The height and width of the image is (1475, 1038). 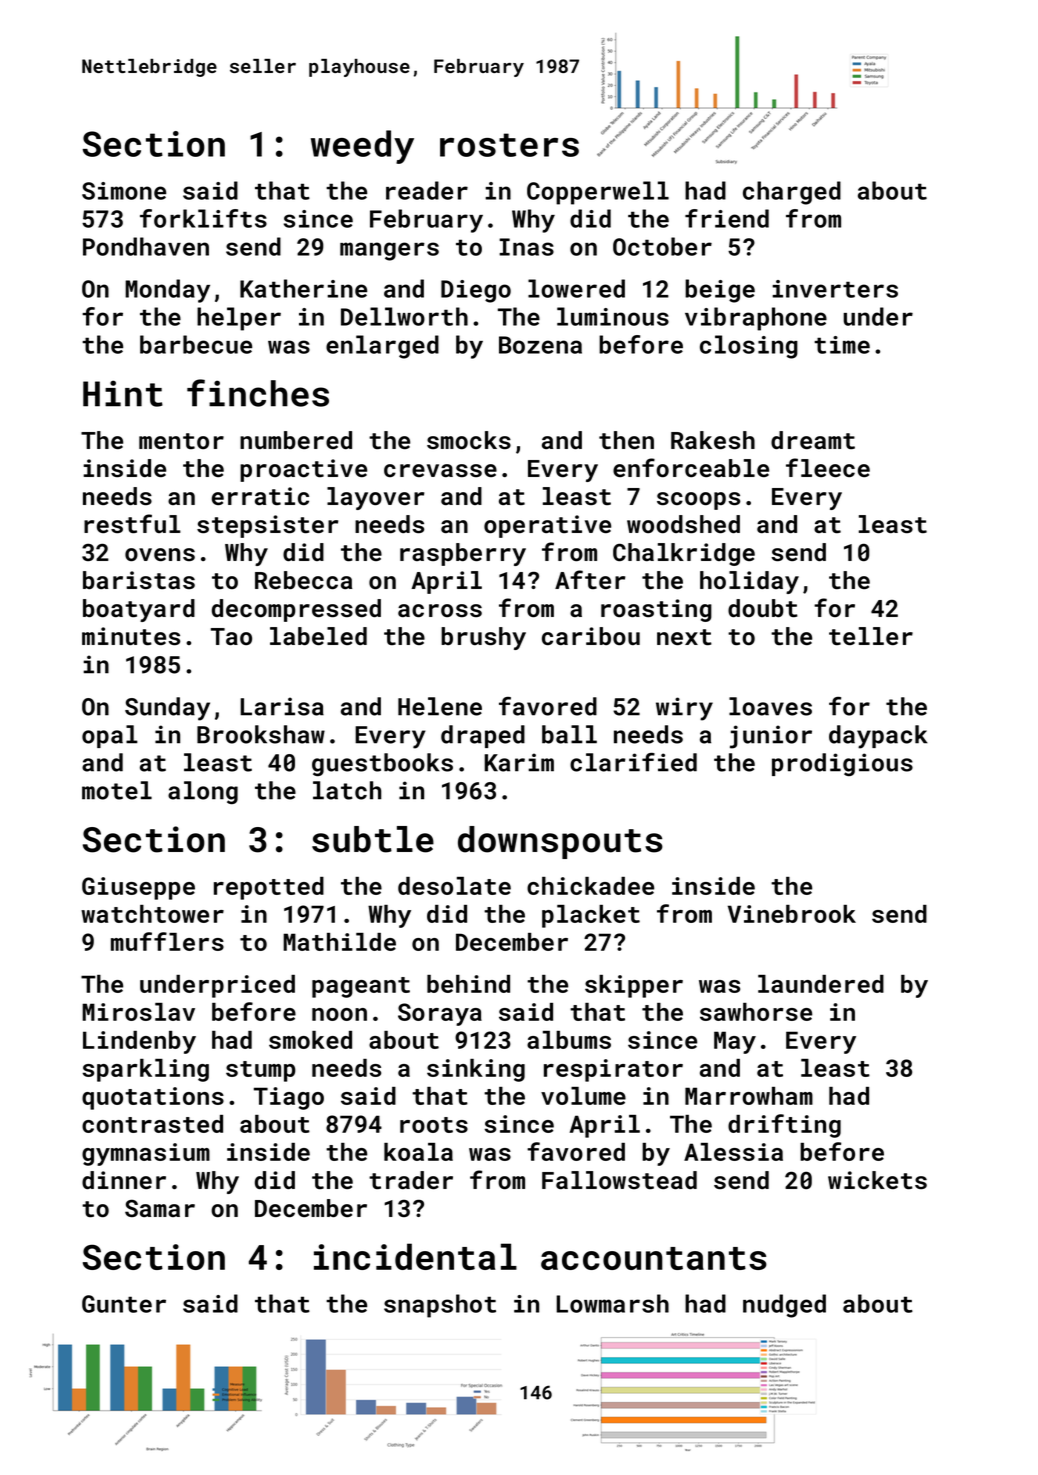 I want to click on snapshot, so click(x=440, y=1306).
